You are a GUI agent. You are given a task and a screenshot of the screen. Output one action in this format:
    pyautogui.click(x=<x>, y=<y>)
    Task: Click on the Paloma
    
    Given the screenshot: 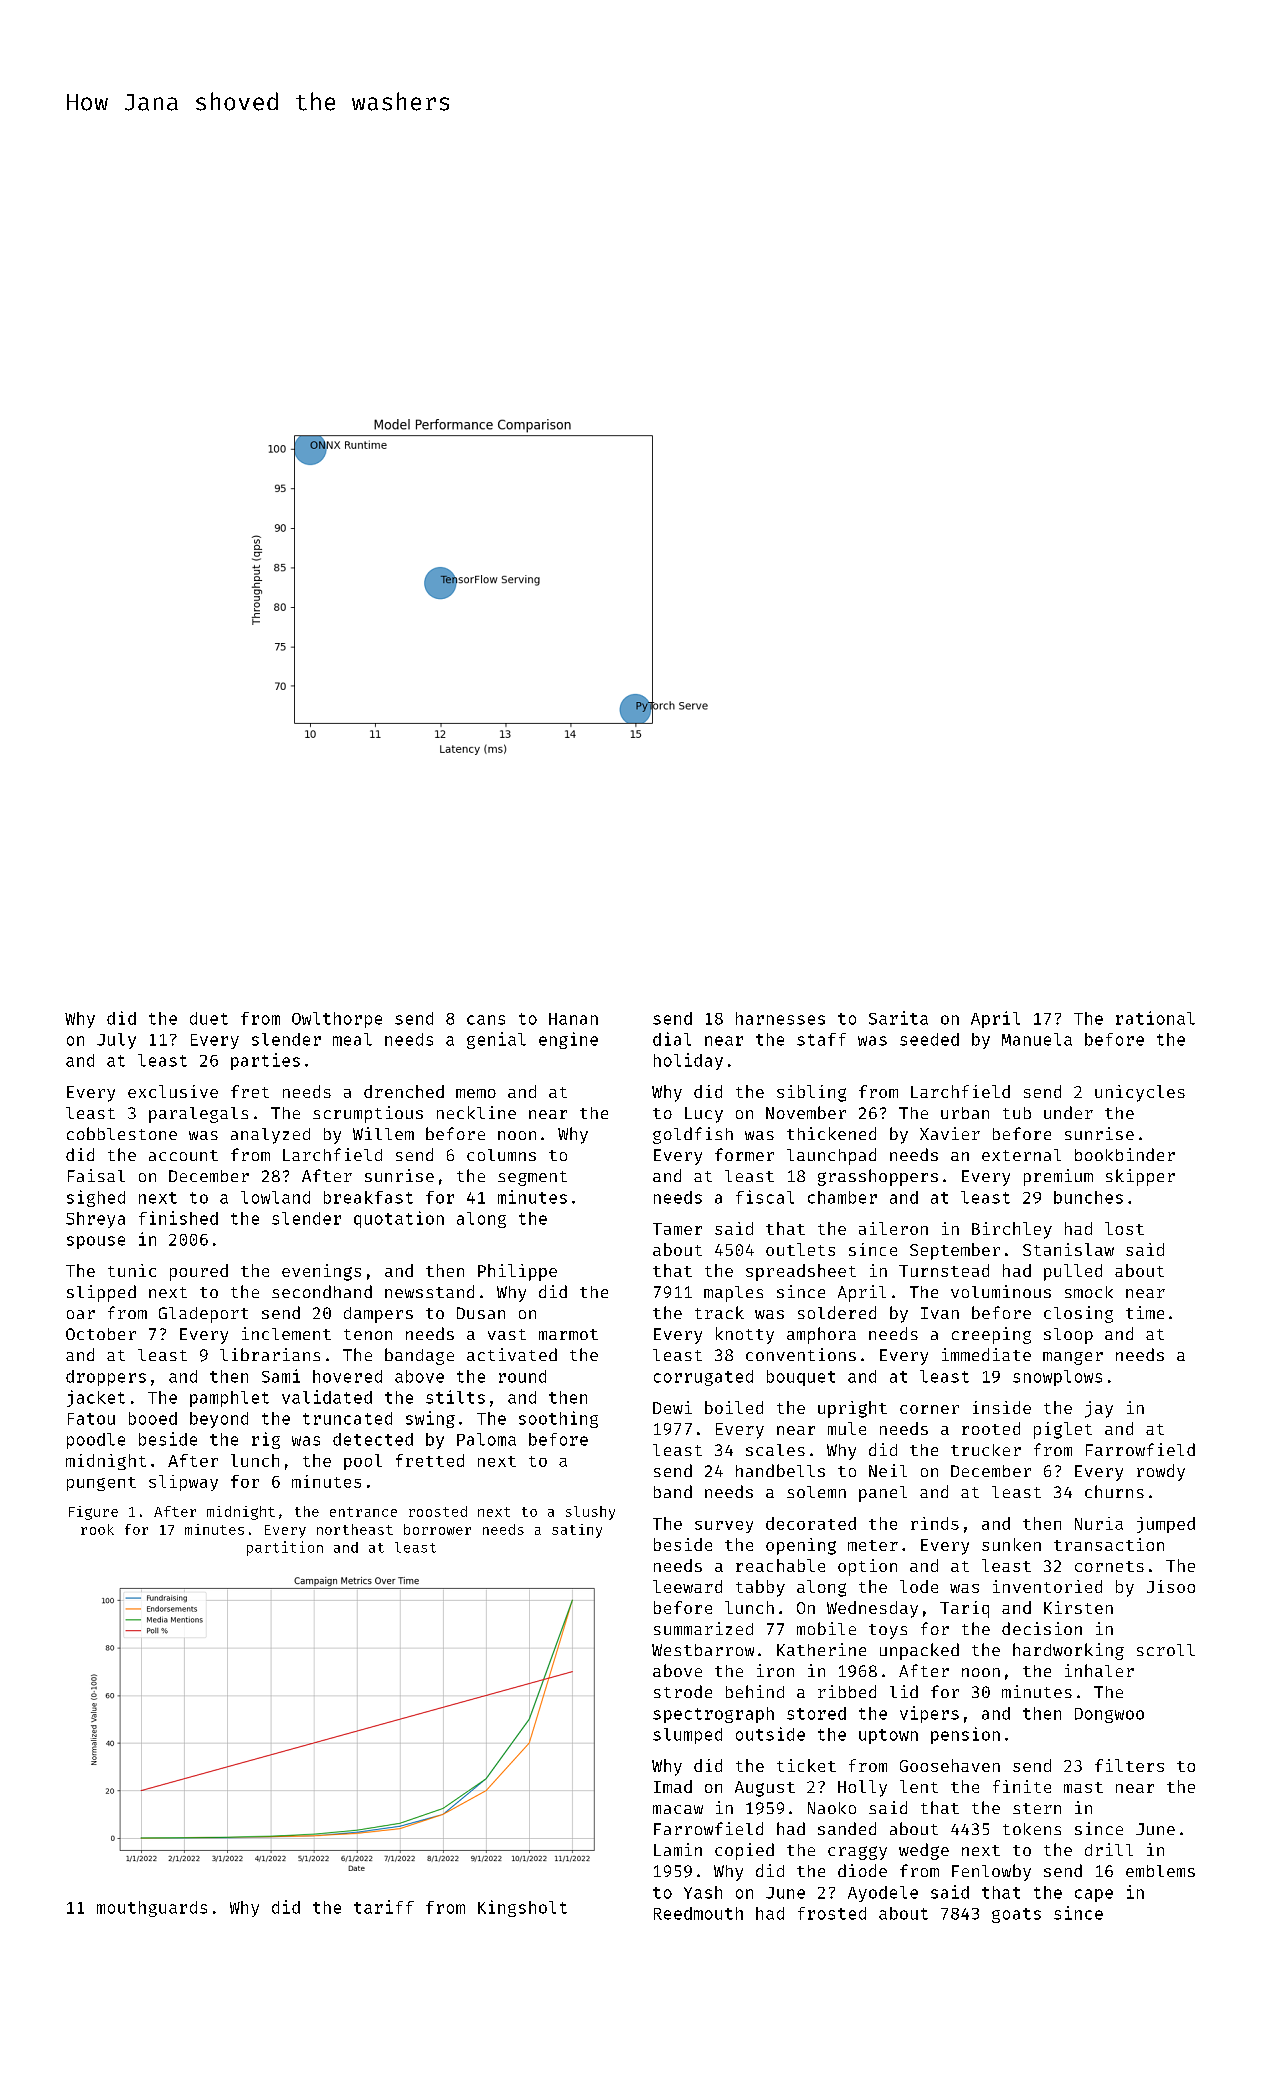 What is the action you would take?
    pyautogui.click(x=486, y=1439)
